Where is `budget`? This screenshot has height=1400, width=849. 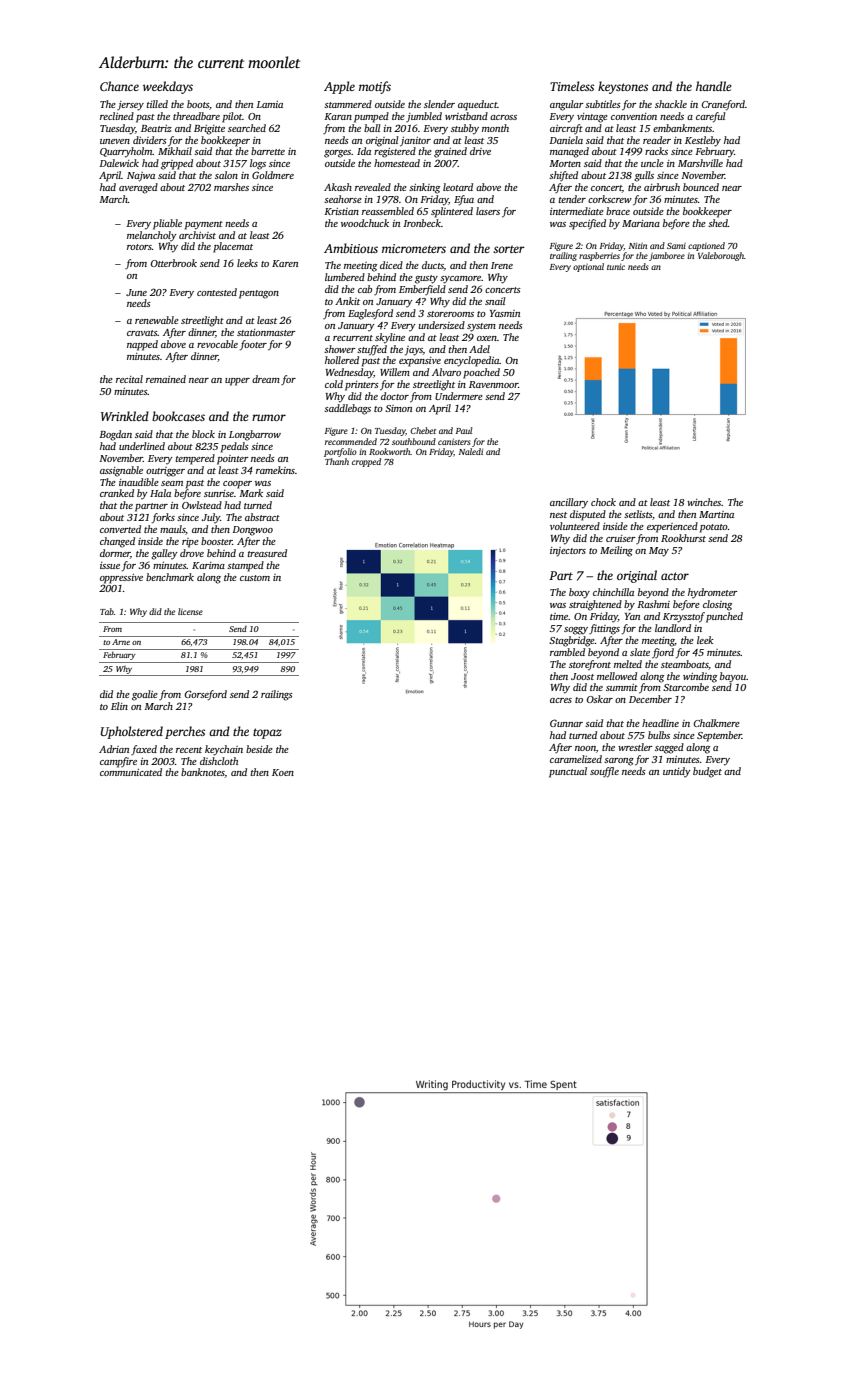
budget is located at coordinates (707, 772).
